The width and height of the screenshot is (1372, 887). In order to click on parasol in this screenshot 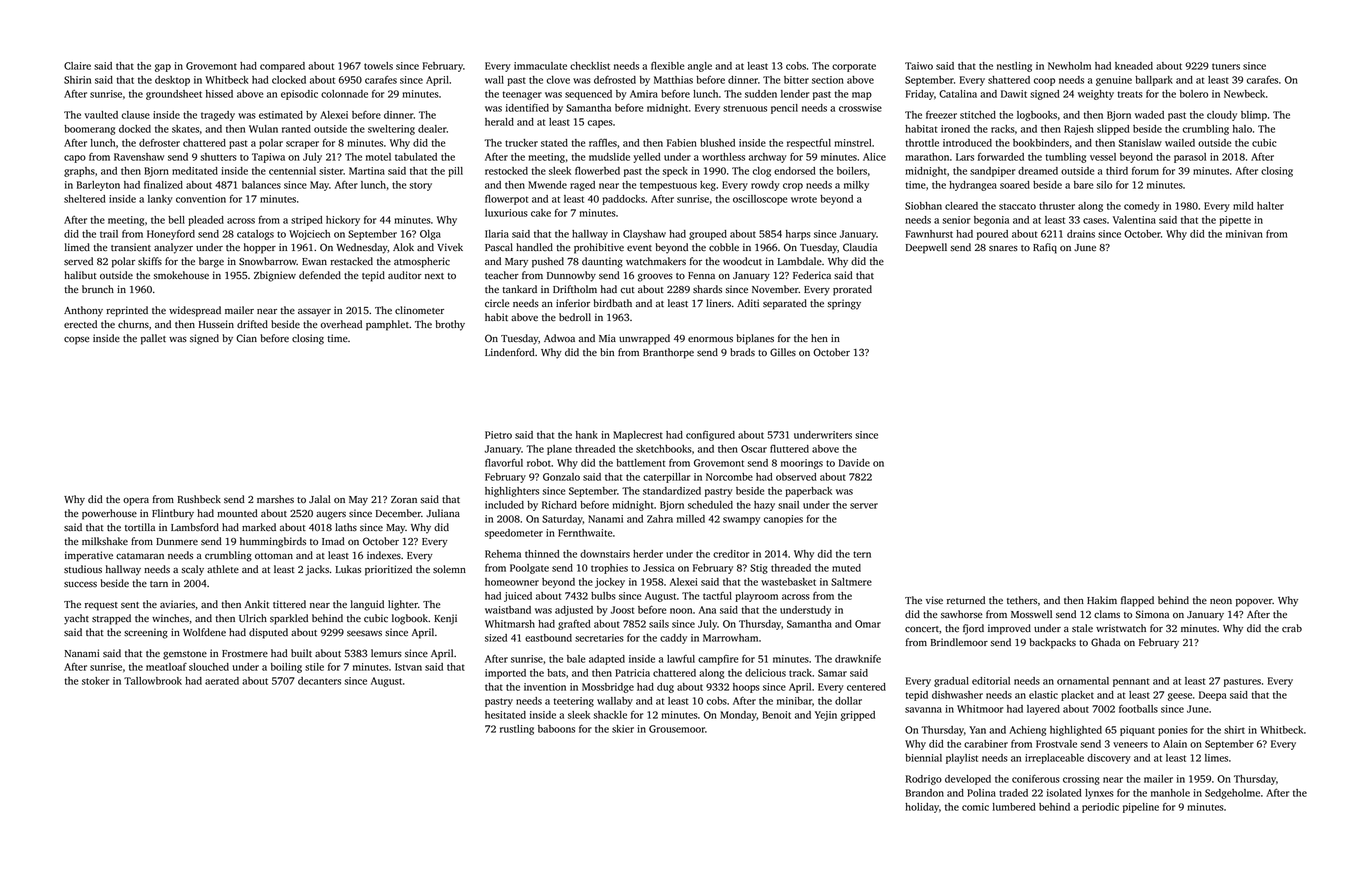, I will do `click(1190, 158)`.
